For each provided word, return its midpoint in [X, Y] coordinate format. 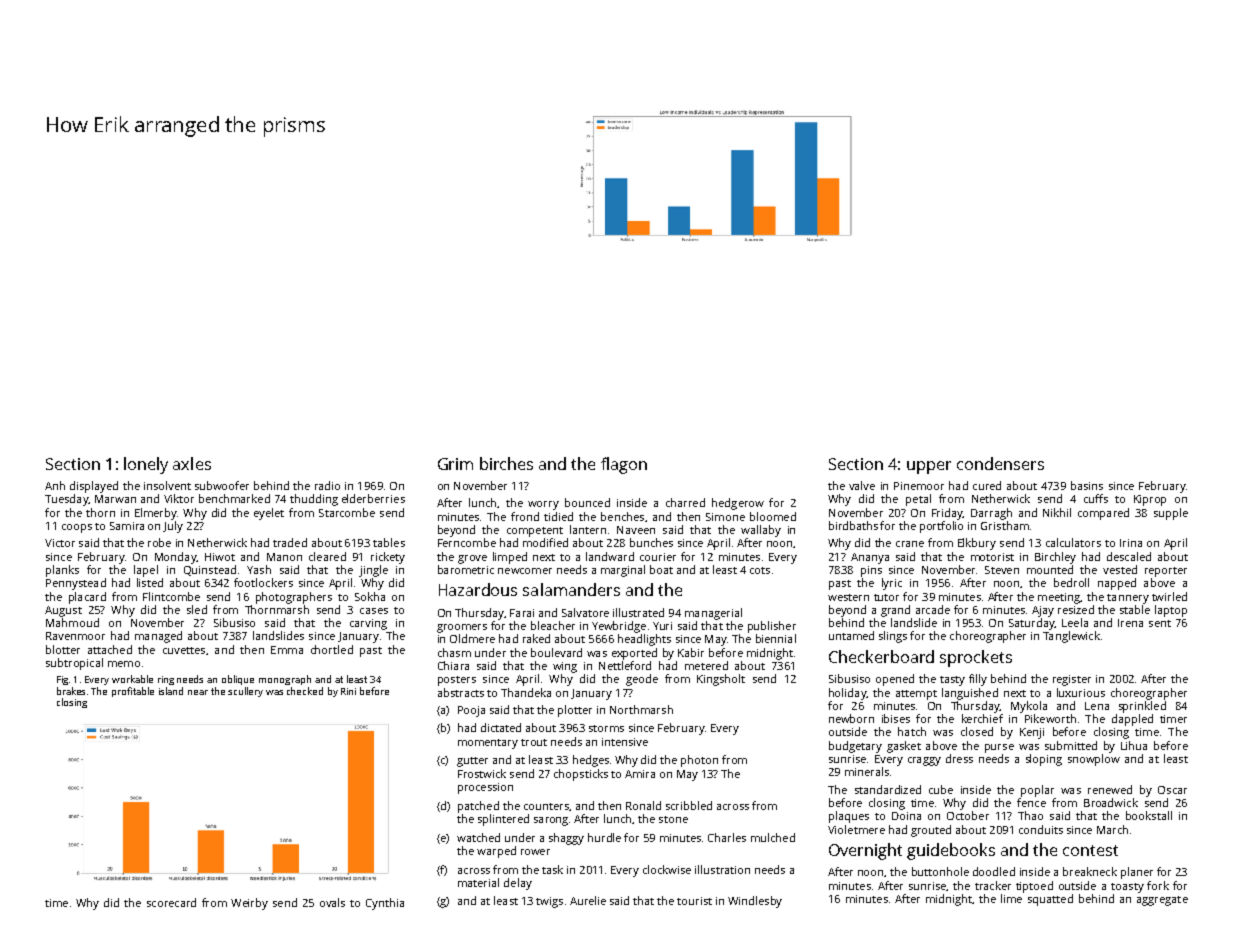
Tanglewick [1071, 637]
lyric [892, 584]
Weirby [249, 904]
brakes [71, 691]
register [1072, 680]
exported [634, 654]
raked [536, 638]
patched [478, 807]
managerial [713, 614]
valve [862, 485]
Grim [455, 464]
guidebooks [951, 851]
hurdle [604, 837]
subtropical [74, 664]
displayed [94, 487]
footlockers [263, 582]
